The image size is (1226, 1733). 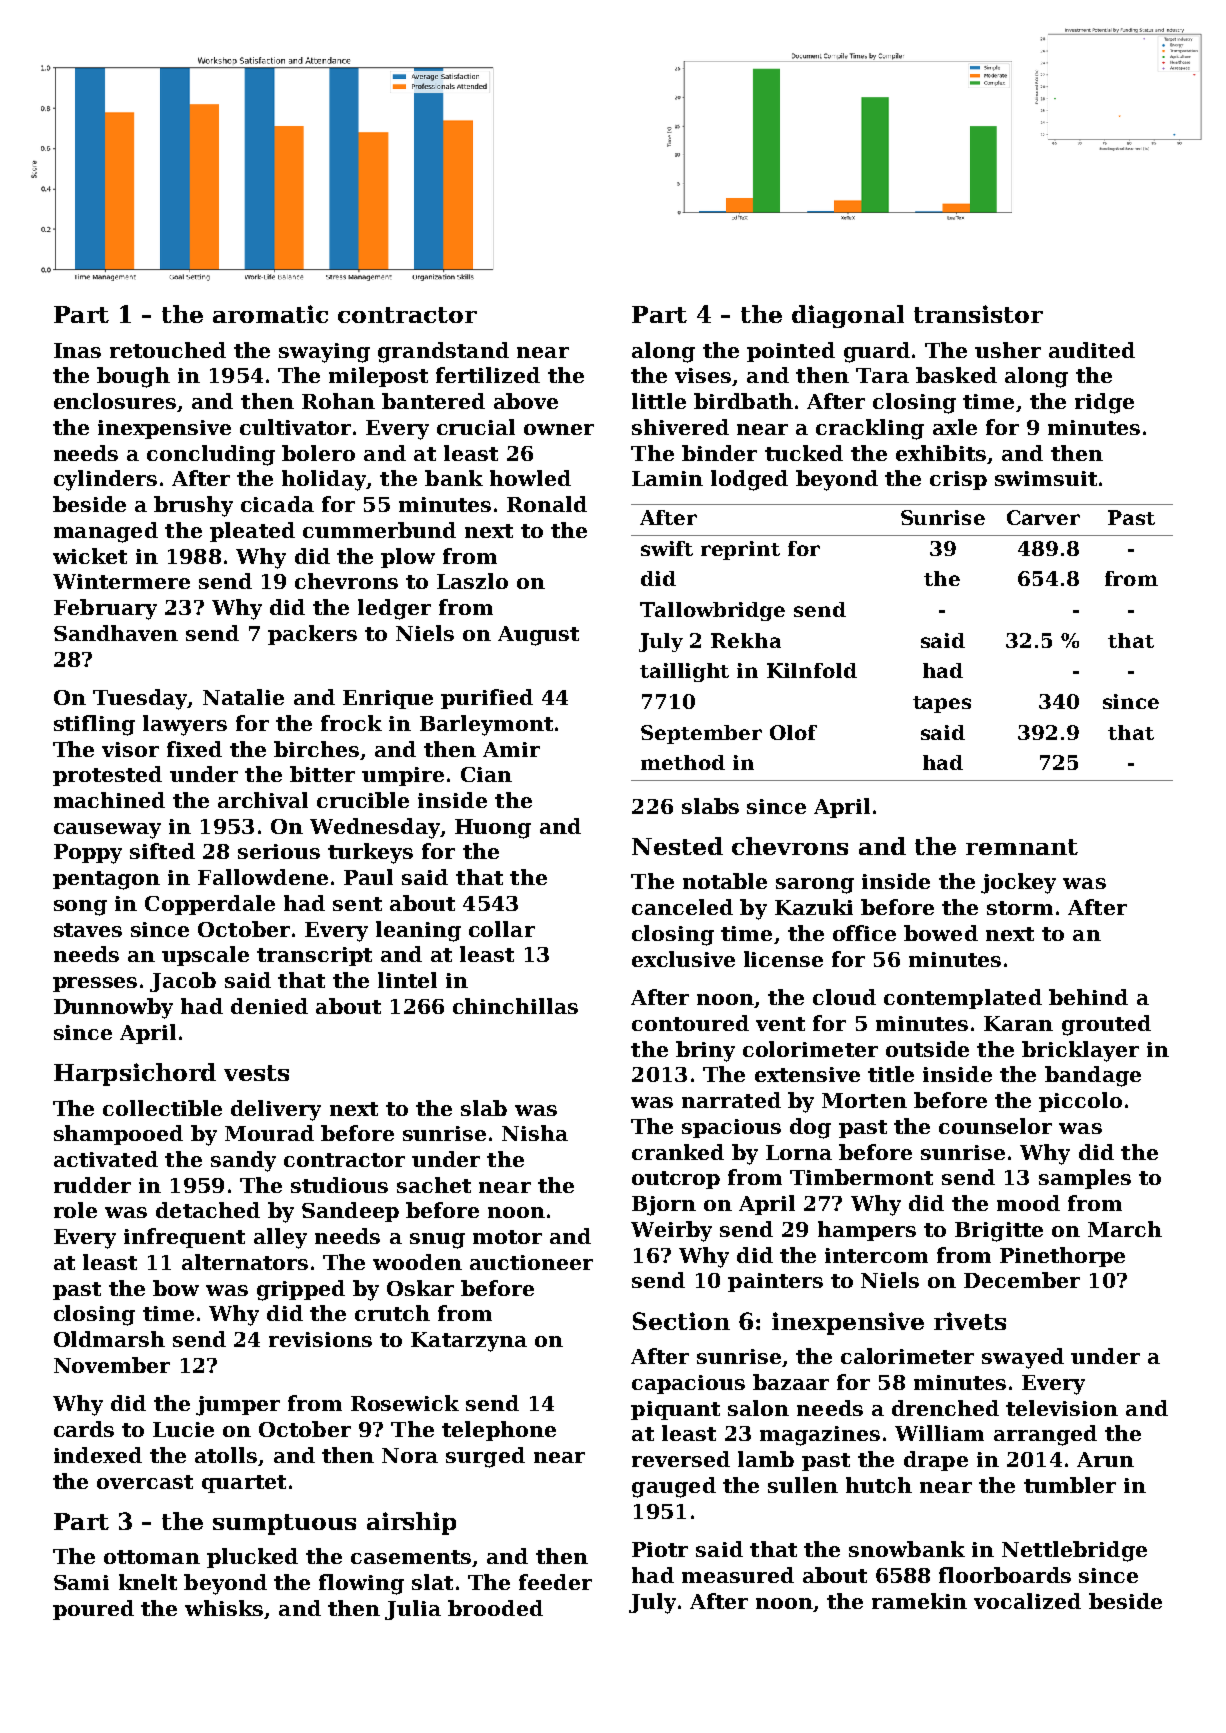 What do you see at coordinates (493, 829) in the image?
I see `Huong` at bounding box center [493, 829].
